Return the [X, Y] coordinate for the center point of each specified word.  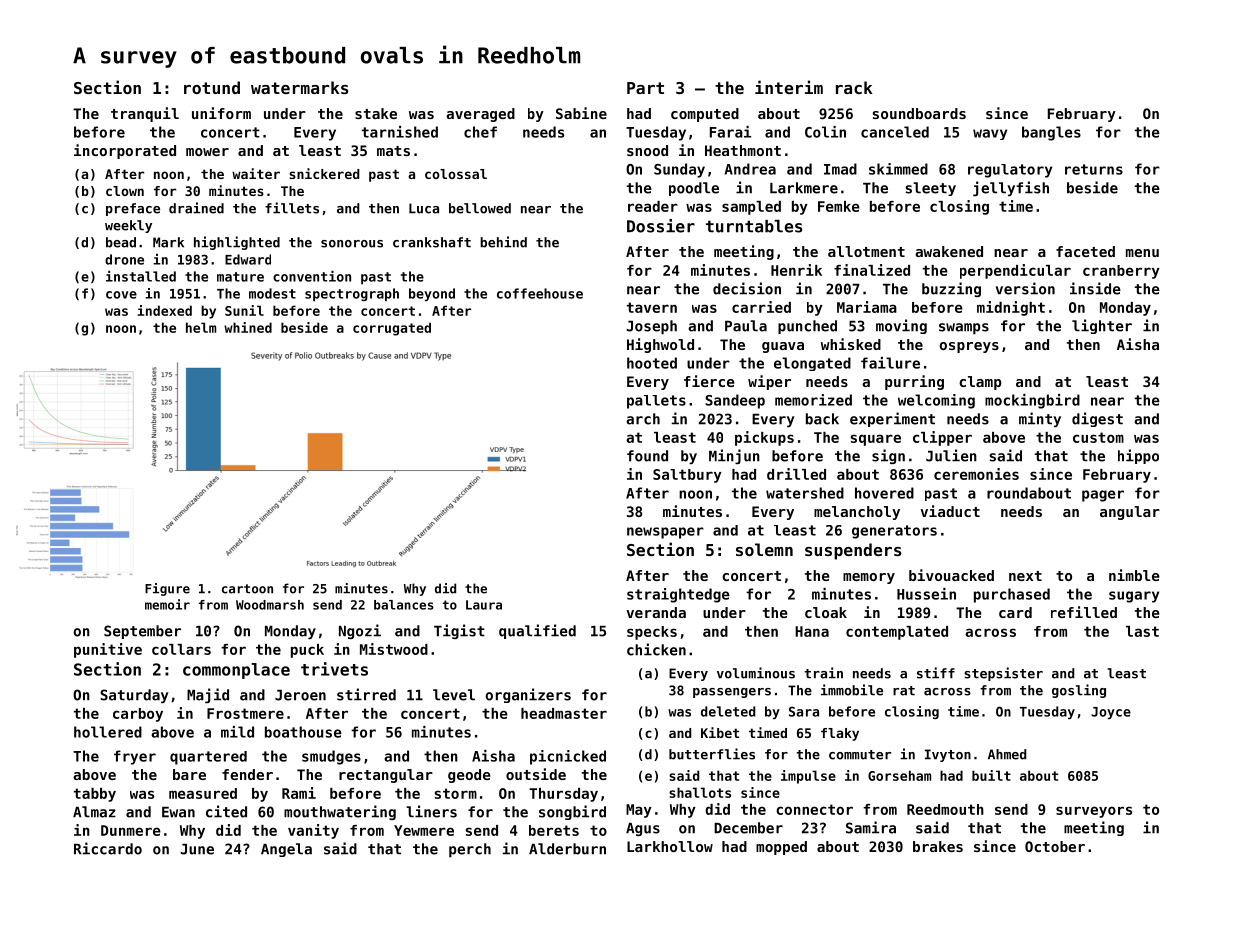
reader [653, 206]
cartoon [247, 589]
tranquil [145, 114]
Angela [286, 850]
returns [1094, 169]
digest [1097, 419]
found [647, 456]
